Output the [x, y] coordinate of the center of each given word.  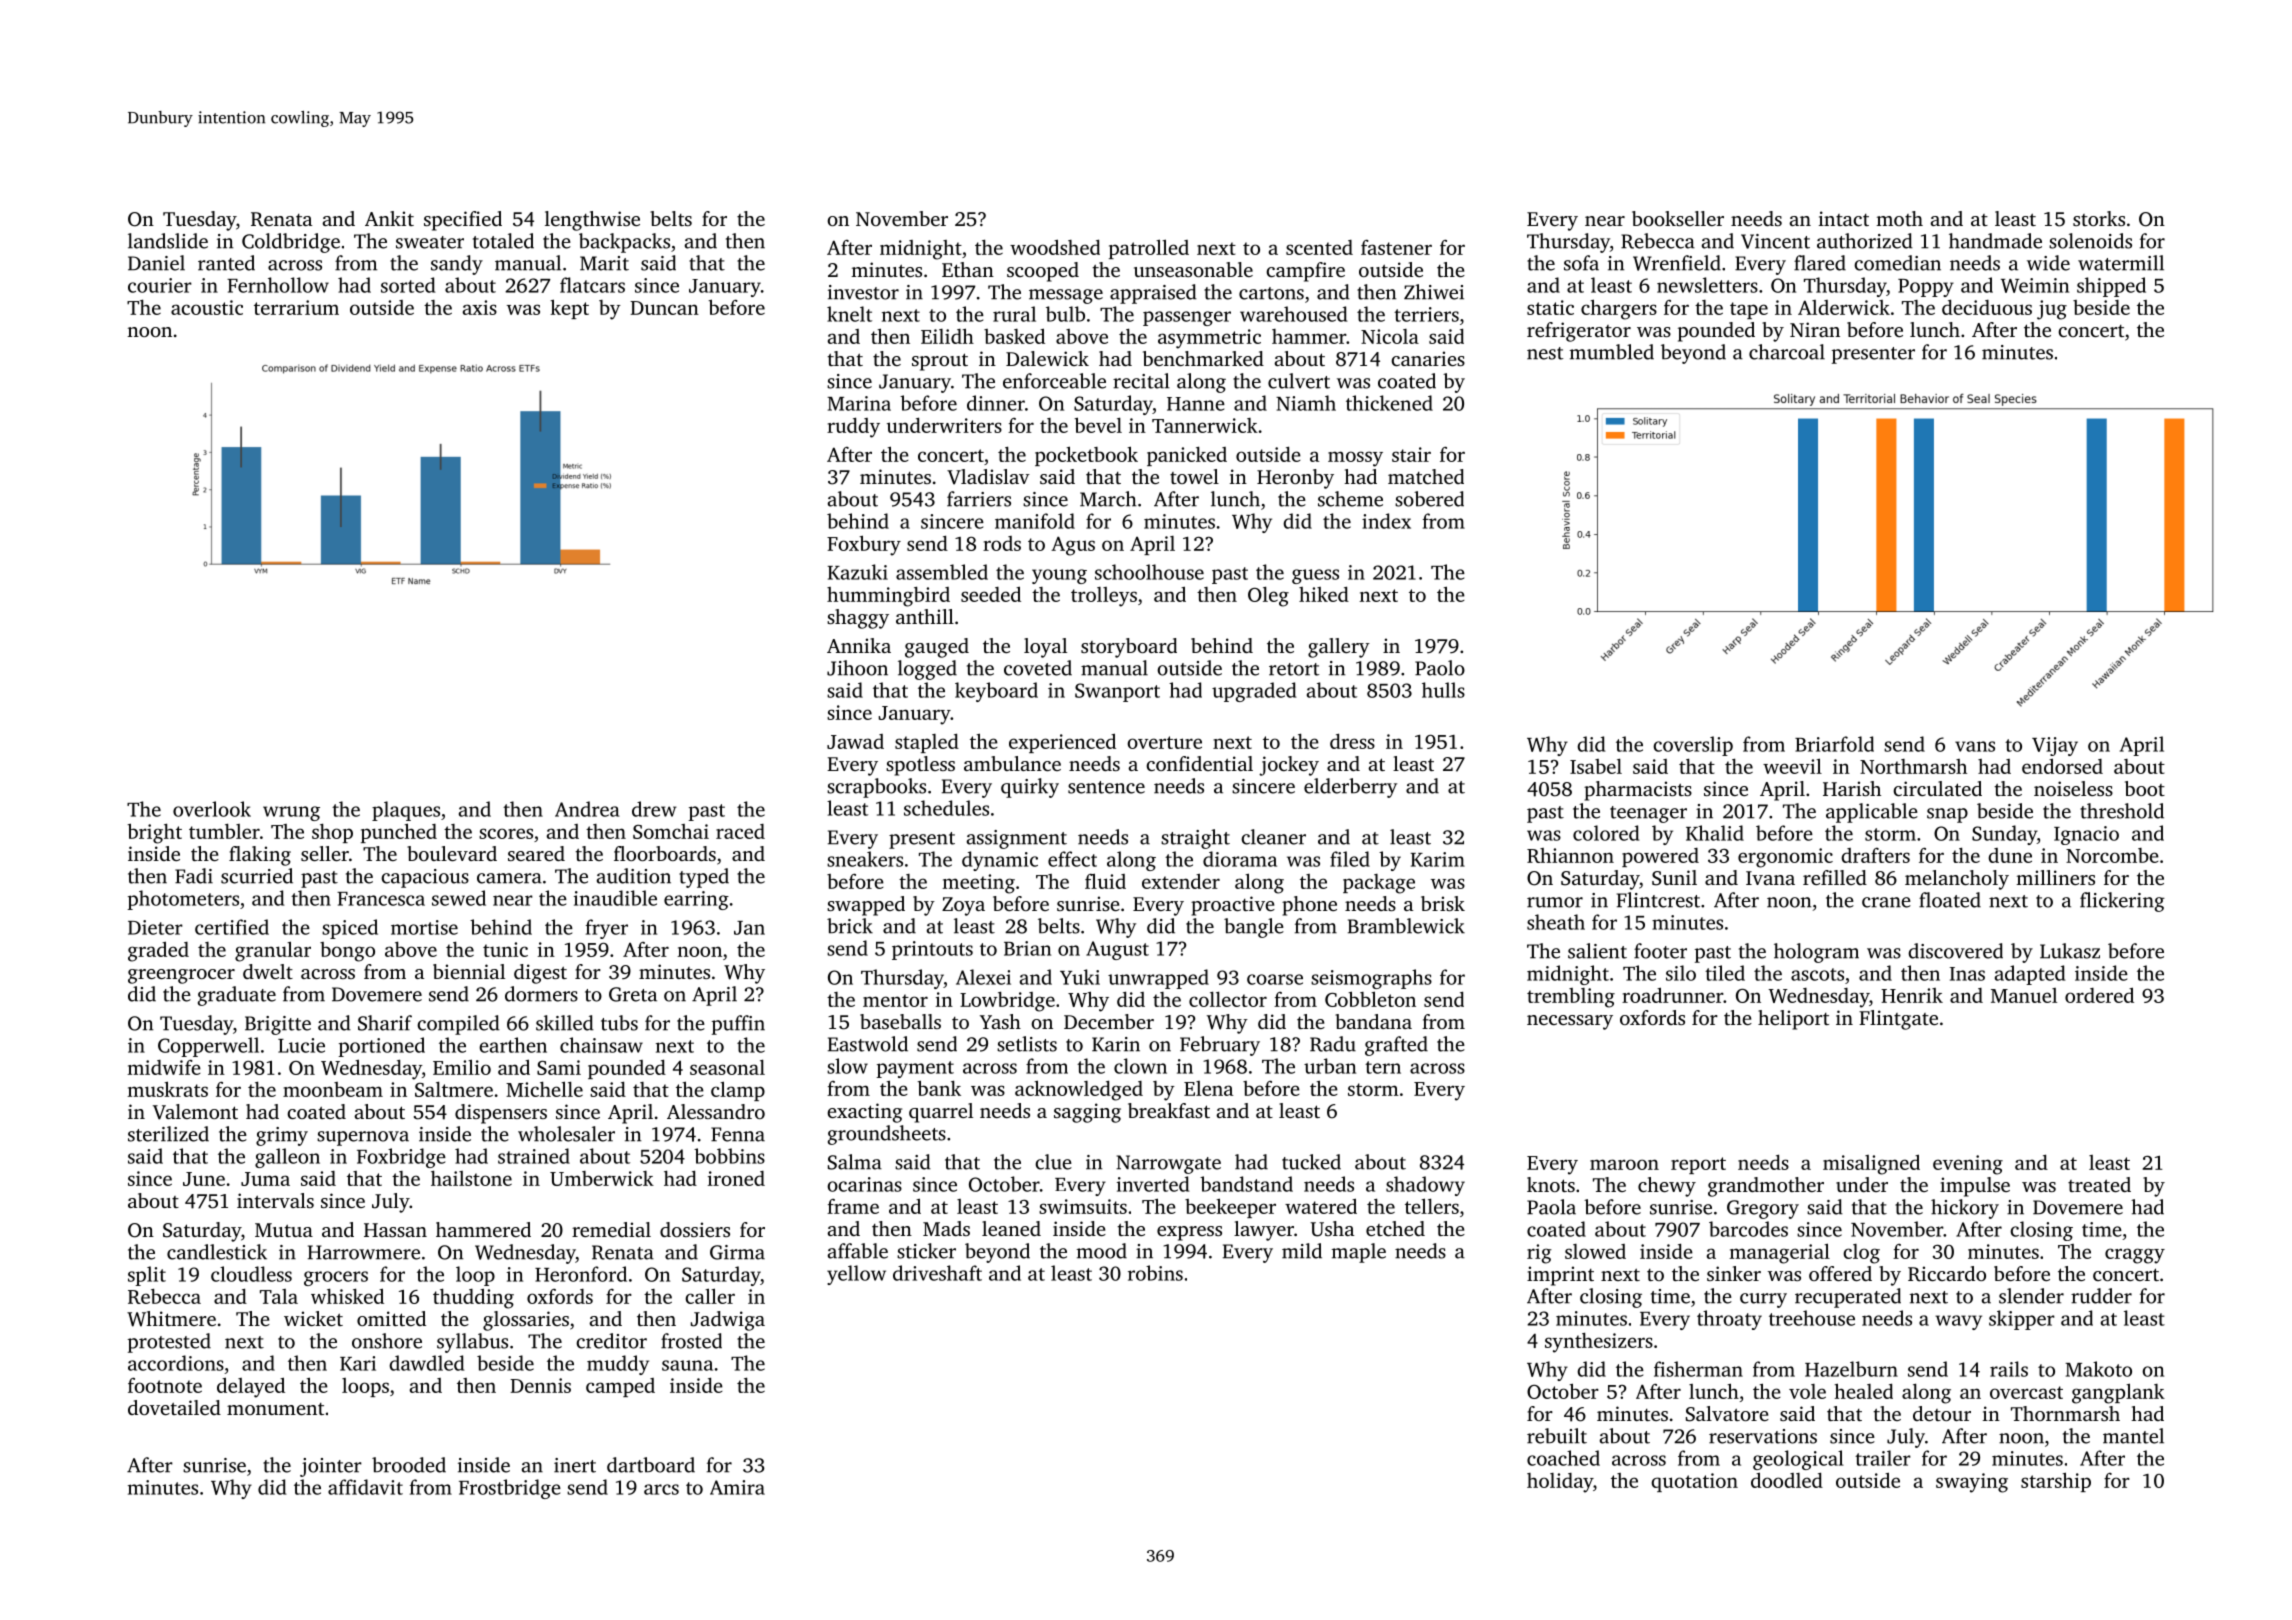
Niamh [1306, 403]
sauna [687, 1365]
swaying [1972, 1483]
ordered [2099, 995]
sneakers [865, 859]
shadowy [1425, 1186]
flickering [2122, 902]
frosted [691, 1341]
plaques [406, 811]
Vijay [2055, 746]
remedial [611, 1229]
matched [1426, 476]
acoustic [207, 307]
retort [1294, 669]
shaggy [858, 619]
